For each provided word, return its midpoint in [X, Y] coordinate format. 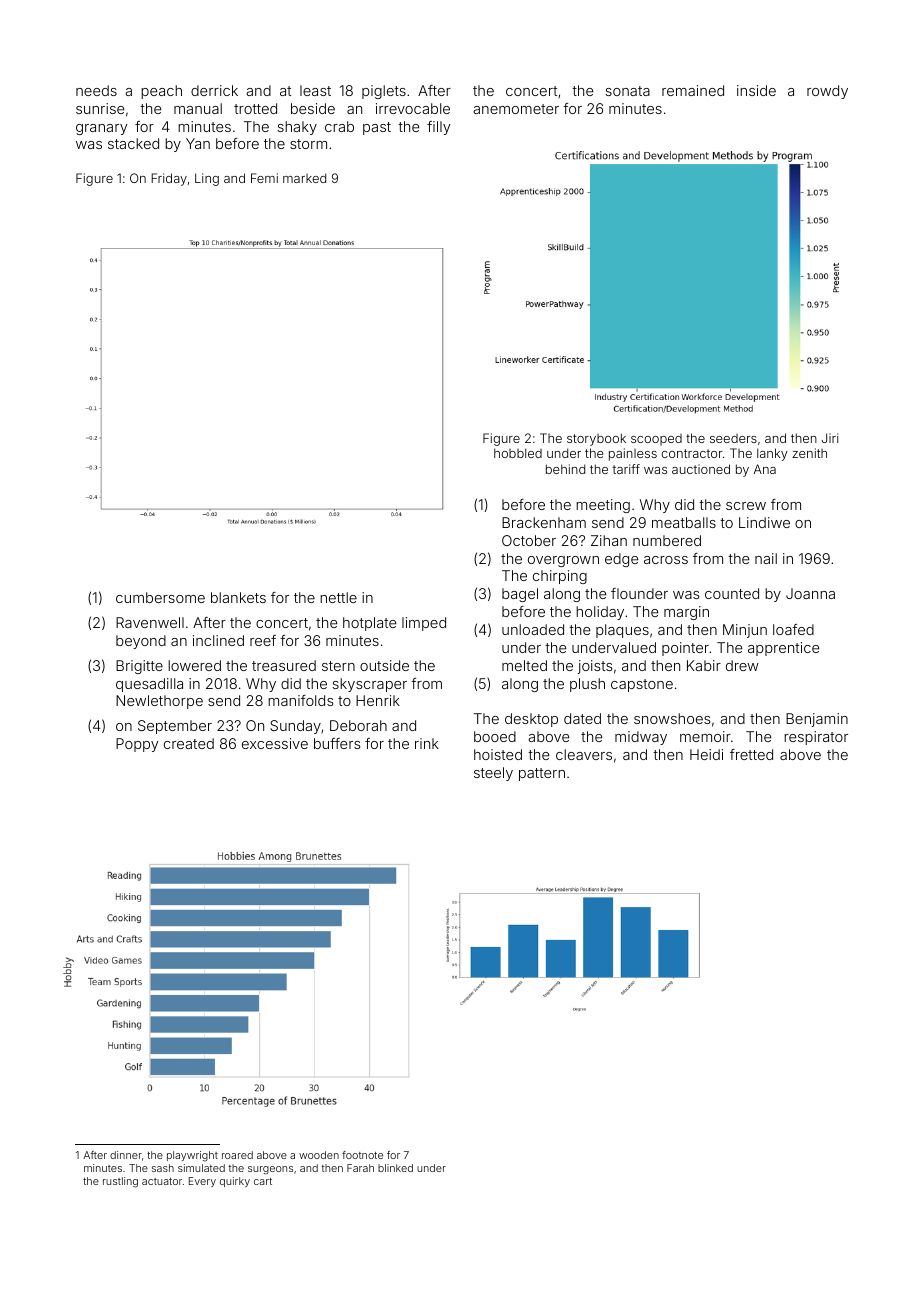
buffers [337, 743]
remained [693, 90]
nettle [338, 597]
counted [732, 593]
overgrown [563, 561]
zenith [809, 453]
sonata [627, 91]
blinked [395, 1168]
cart [263, 1181]
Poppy [137, 745]
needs [96, 90]
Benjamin [817, 720]
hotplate [369, 624]
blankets [238, 597]
